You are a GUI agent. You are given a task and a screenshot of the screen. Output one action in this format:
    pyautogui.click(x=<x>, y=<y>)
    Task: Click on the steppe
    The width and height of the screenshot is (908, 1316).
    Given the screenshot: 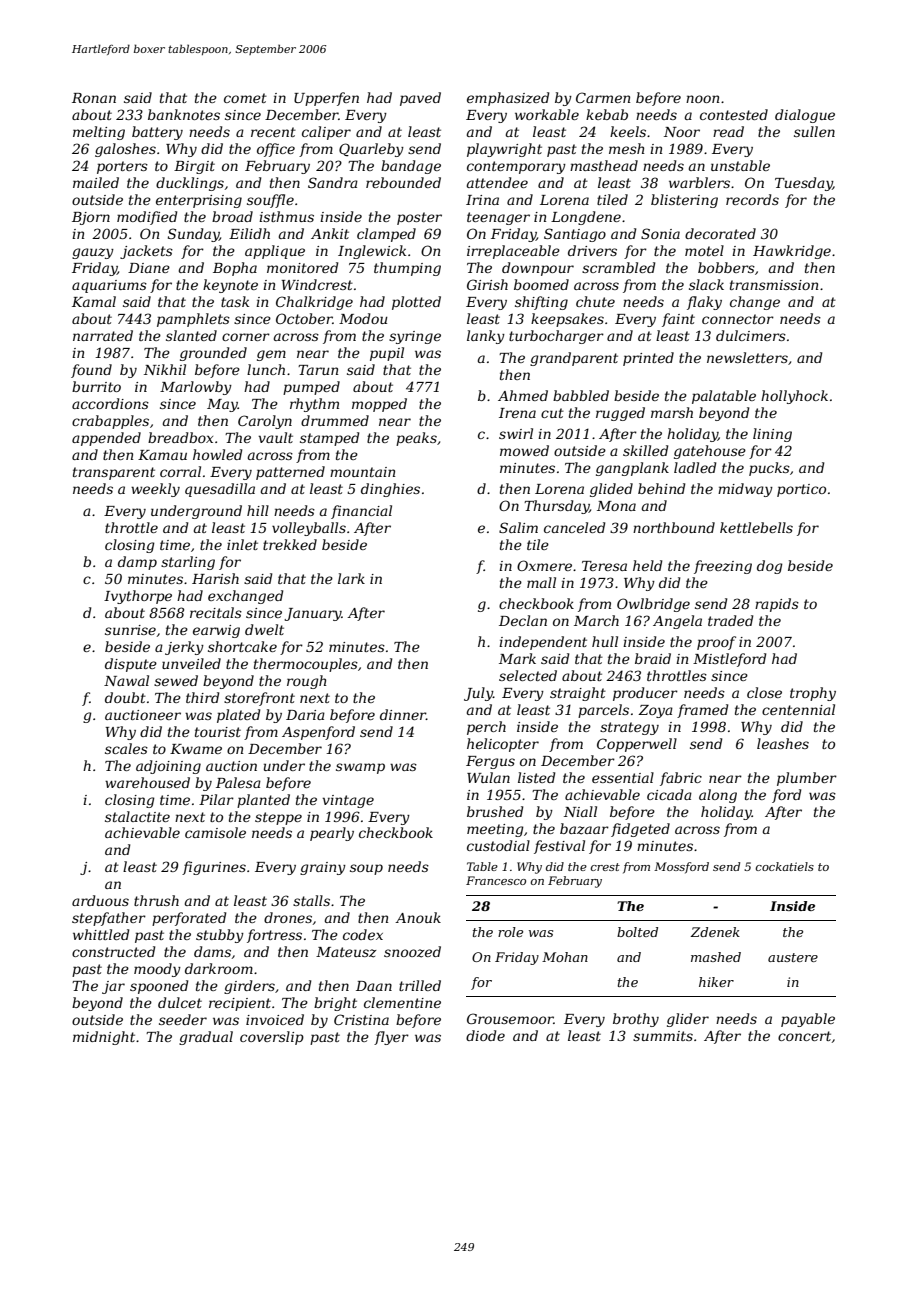 What is the action you would take?
    pyautogui.click(x=278, y=818)
